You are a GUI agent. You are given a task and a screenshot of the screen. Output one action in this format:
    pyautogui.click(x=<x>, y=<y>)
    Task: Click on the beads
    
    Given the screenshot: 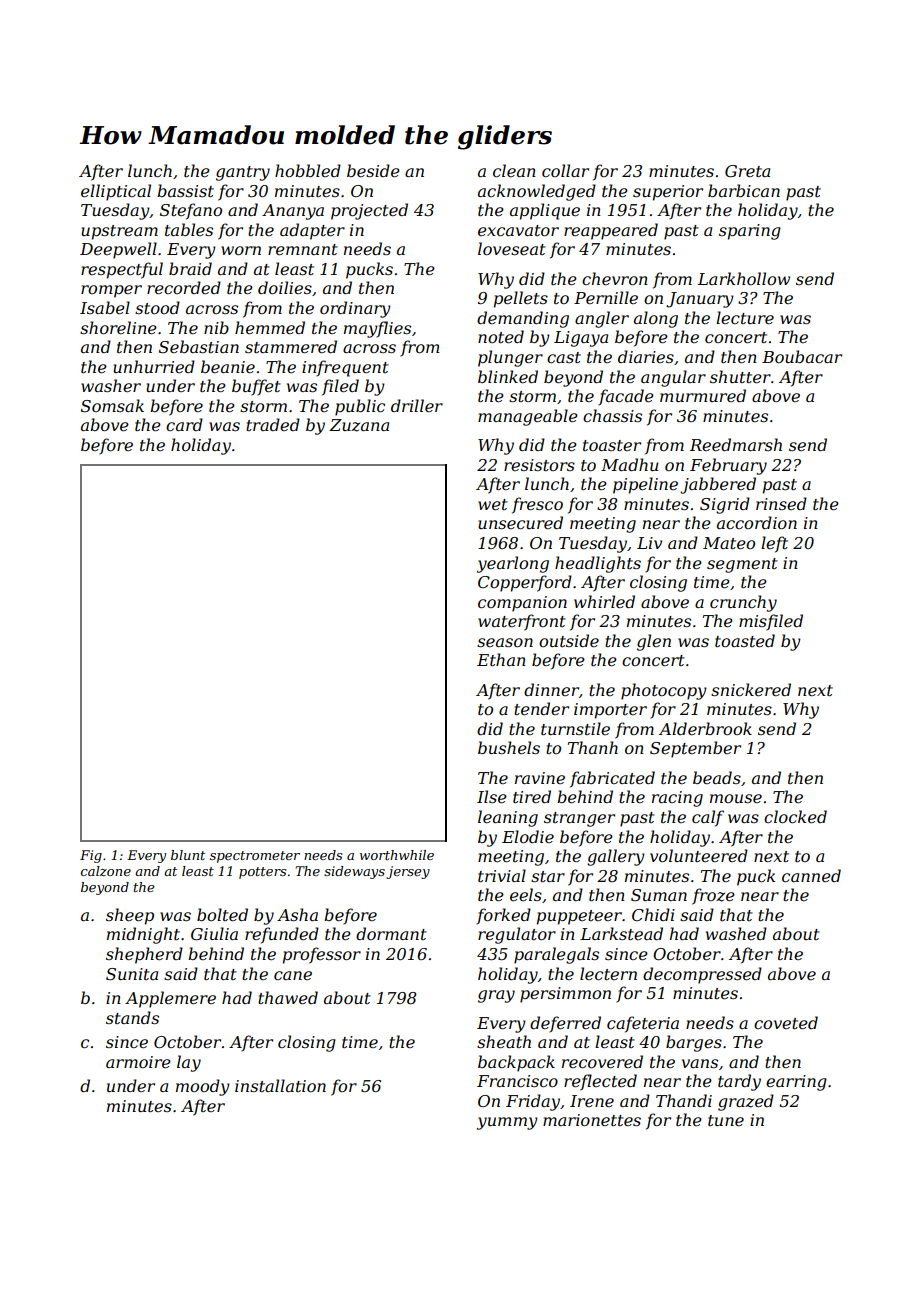 What is the action you would take?
    pyautogui.click(x=717, y=777)
